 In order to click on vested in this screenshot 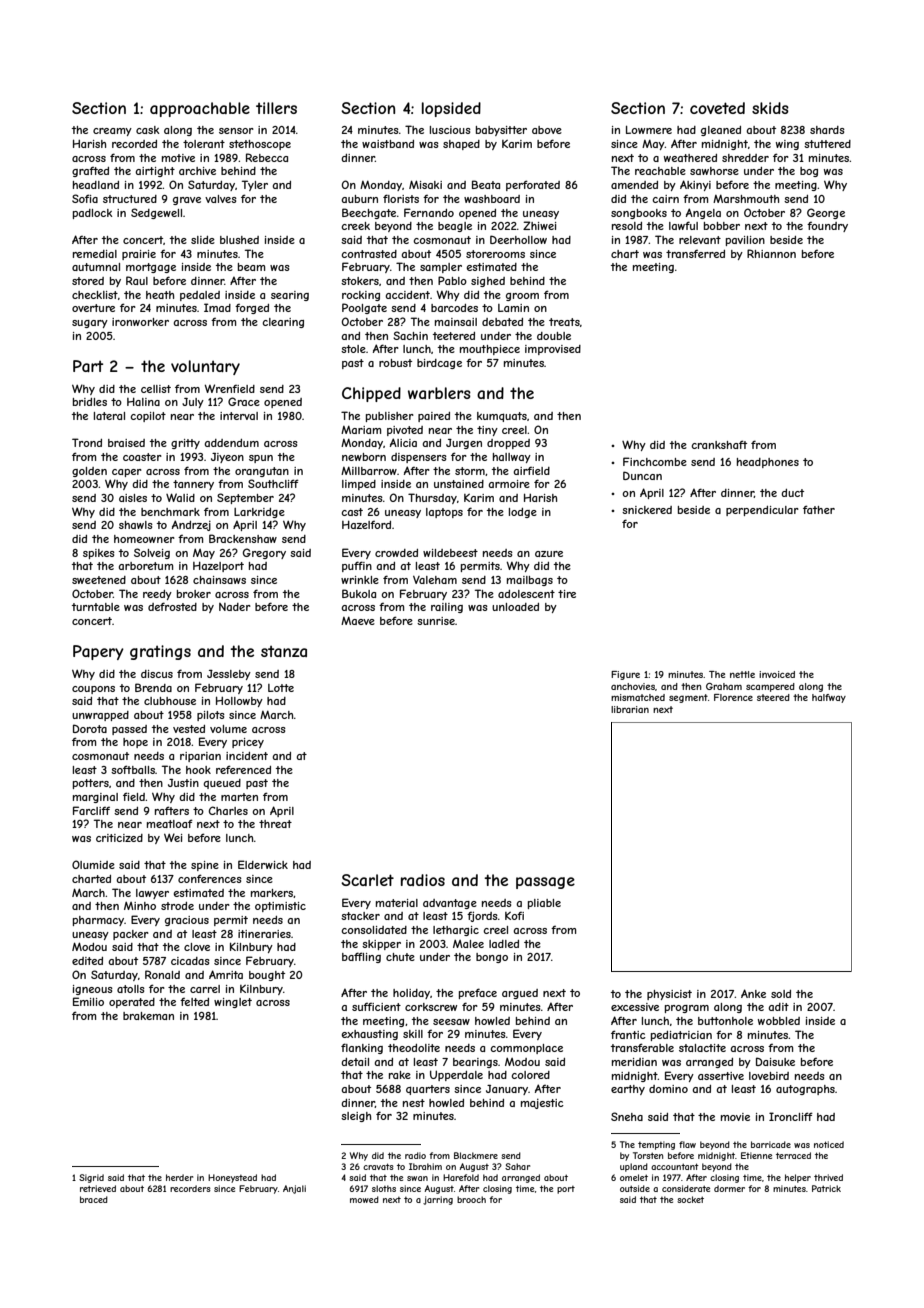, I will do `click(189, 729)`.
